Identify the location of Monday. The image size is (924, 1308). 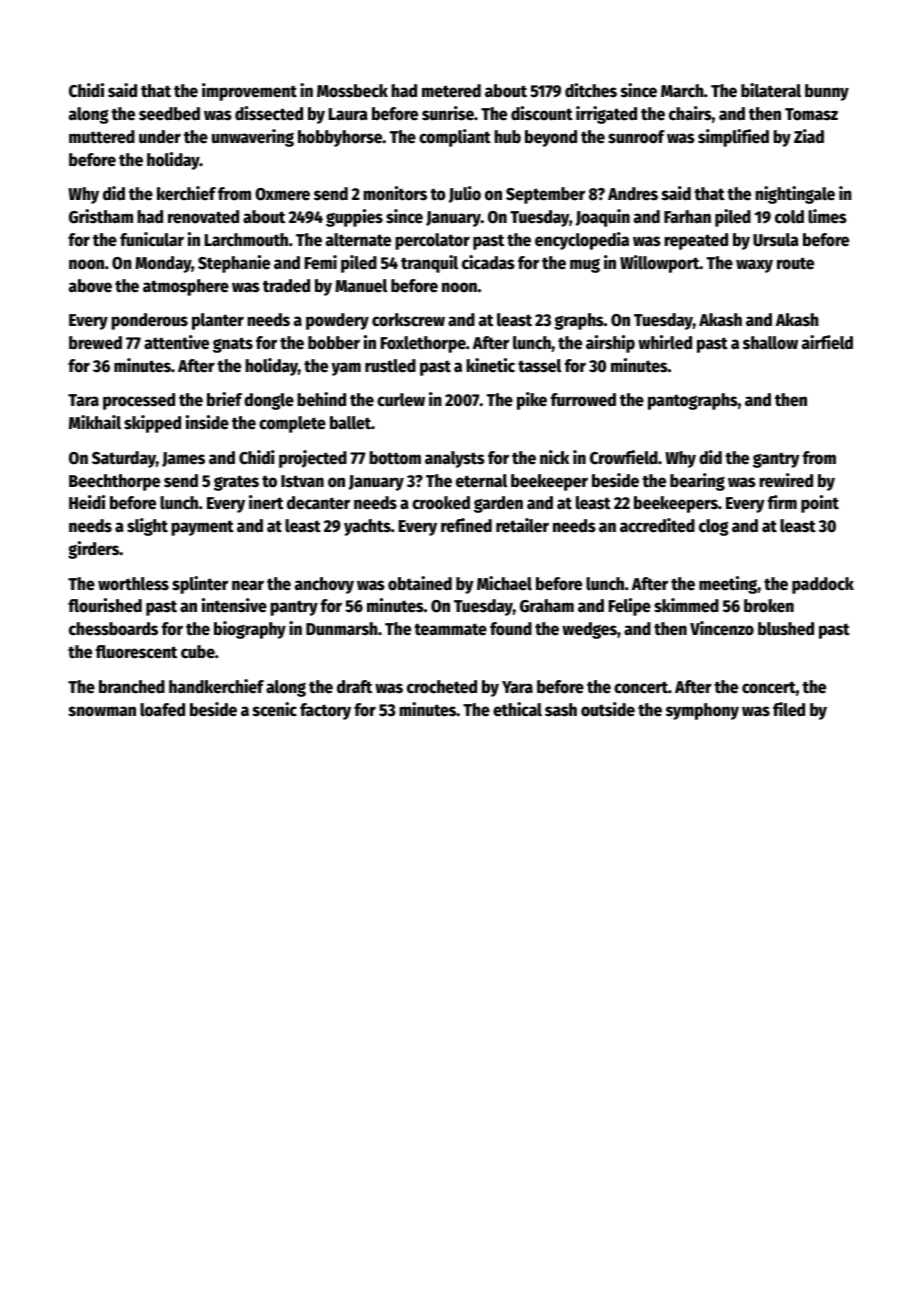
(163, 264).
